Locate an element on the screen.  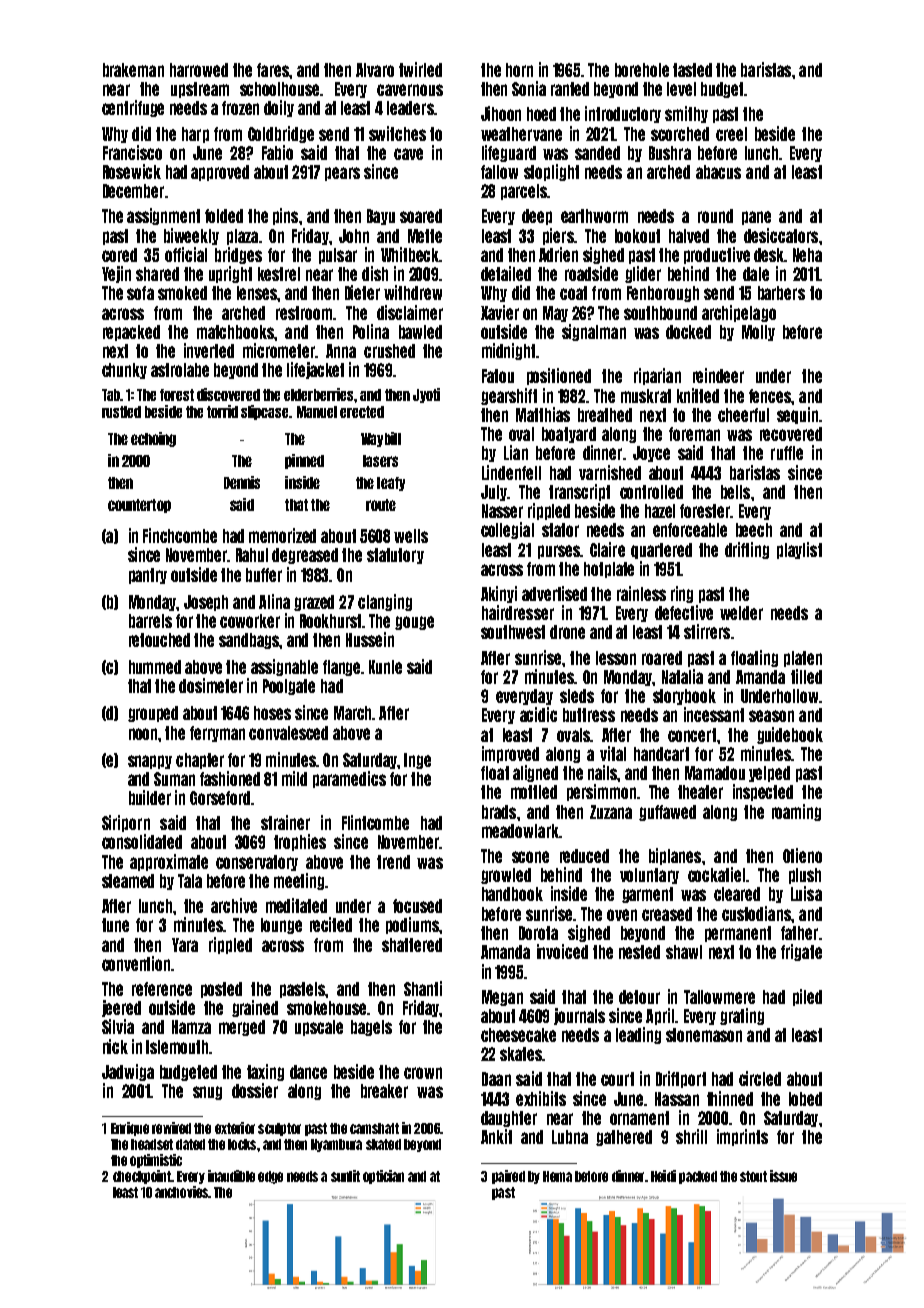
Flintcombe is located at coordinates (375, 822).
